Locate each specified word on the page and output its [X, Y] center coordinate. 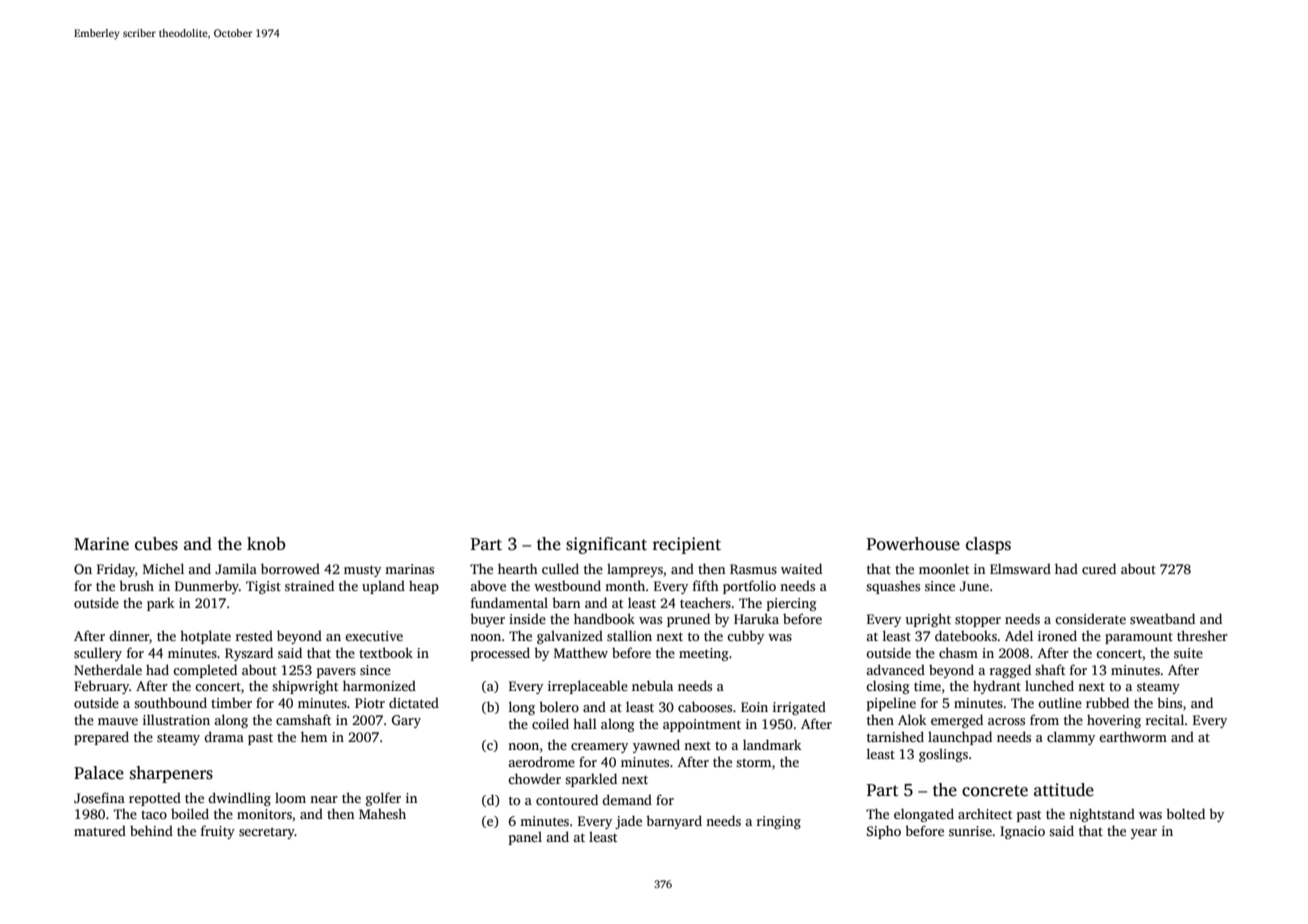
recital [1165, 719]
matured [100, 830]
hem [314, 736]
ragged [1010, 671]
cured [1099, 568]
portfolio [749, 587]
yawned [656, 746]
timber [231, 703]
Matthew [581, 652]
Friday [116, 570]
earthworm [1133, 736]
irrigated [799, 708]
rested [254, 635]
